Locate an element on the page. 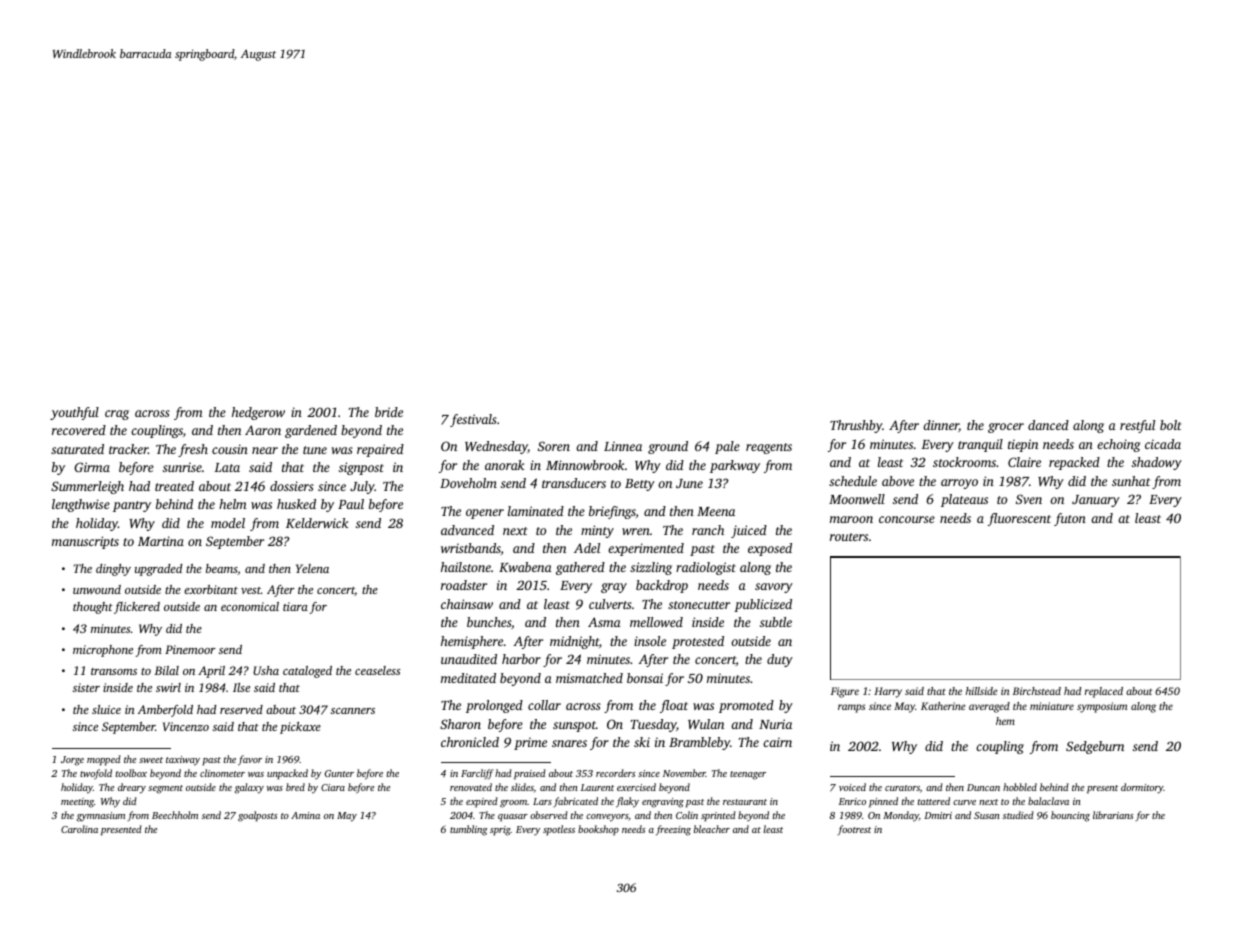 The image size is (1233, 952). hedgerow is located at coordinates (258, 413).
